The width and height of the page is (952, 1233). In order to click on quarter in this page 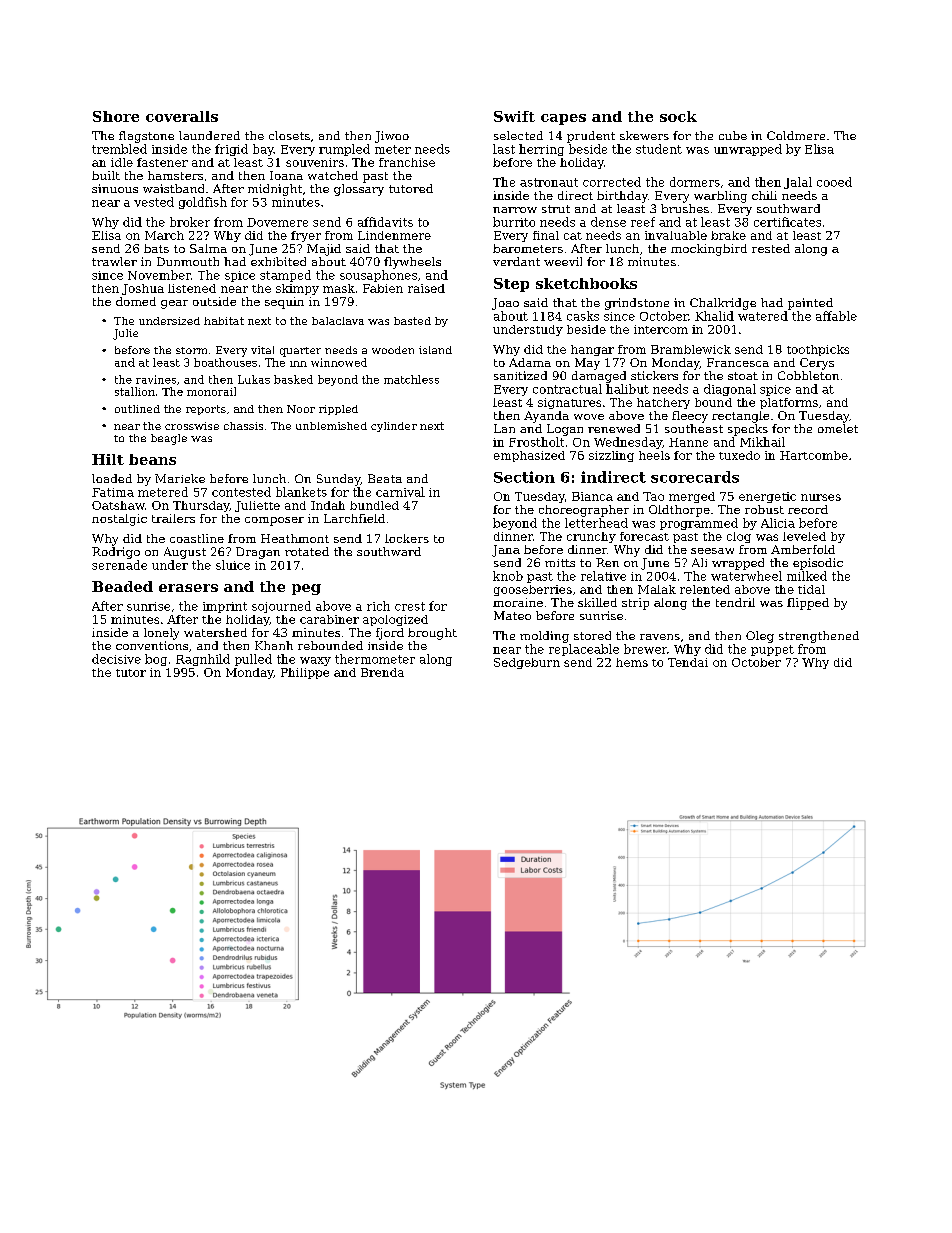, I will do `click(300, 352)`.
